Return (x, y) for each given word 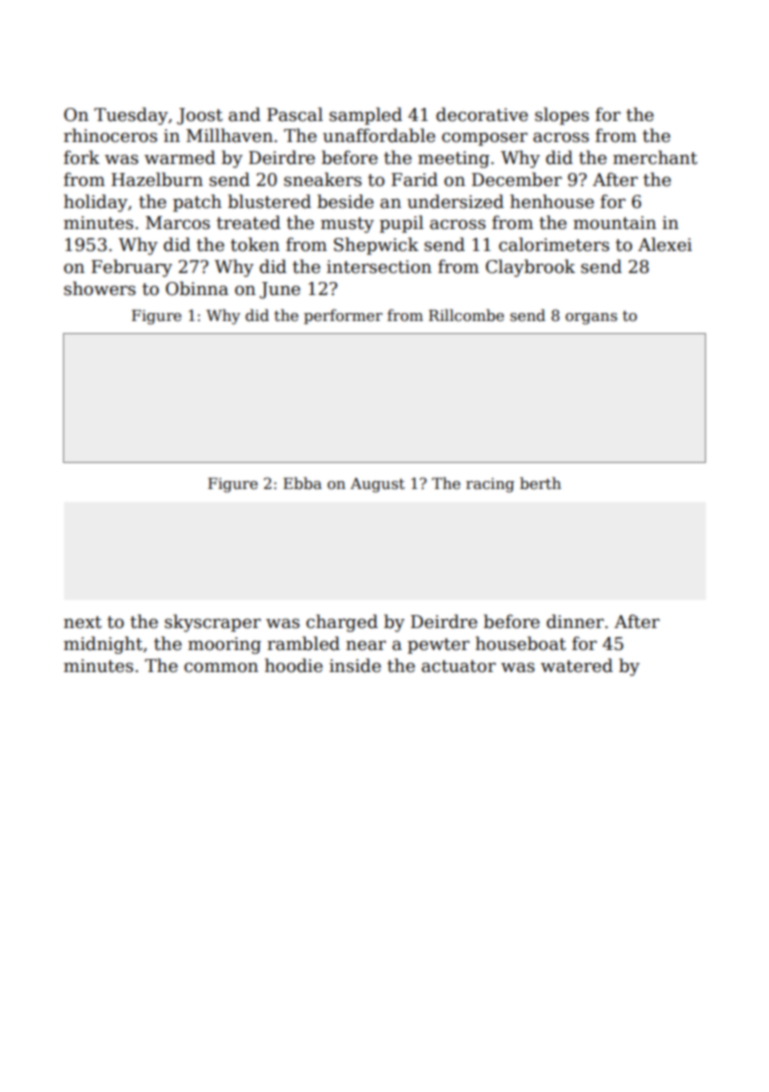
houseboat (520, 643)
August (377, 485)
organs (591, 319)
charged (342, 623)
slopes (562, 116)
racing (490, 485)
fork (82, 157)
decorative (482, 114)
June (280, 290)
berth (540, 483)
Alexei (665, 244)
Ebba (302, 483)
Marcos (178, 223)
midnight (103, 645)
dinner (575, 621)
